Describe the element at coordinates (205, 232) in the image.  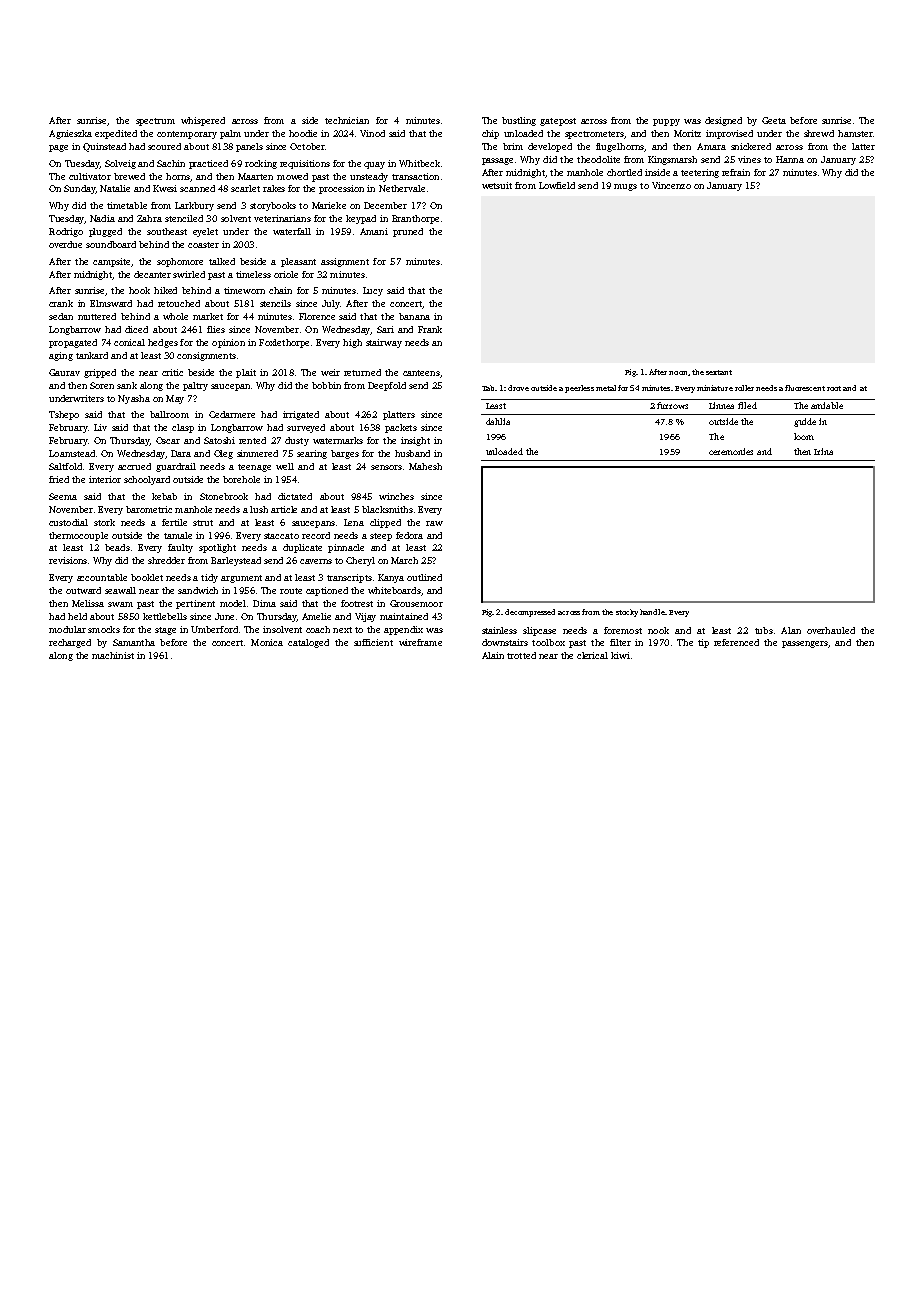
I see `eyelet` at that location.
